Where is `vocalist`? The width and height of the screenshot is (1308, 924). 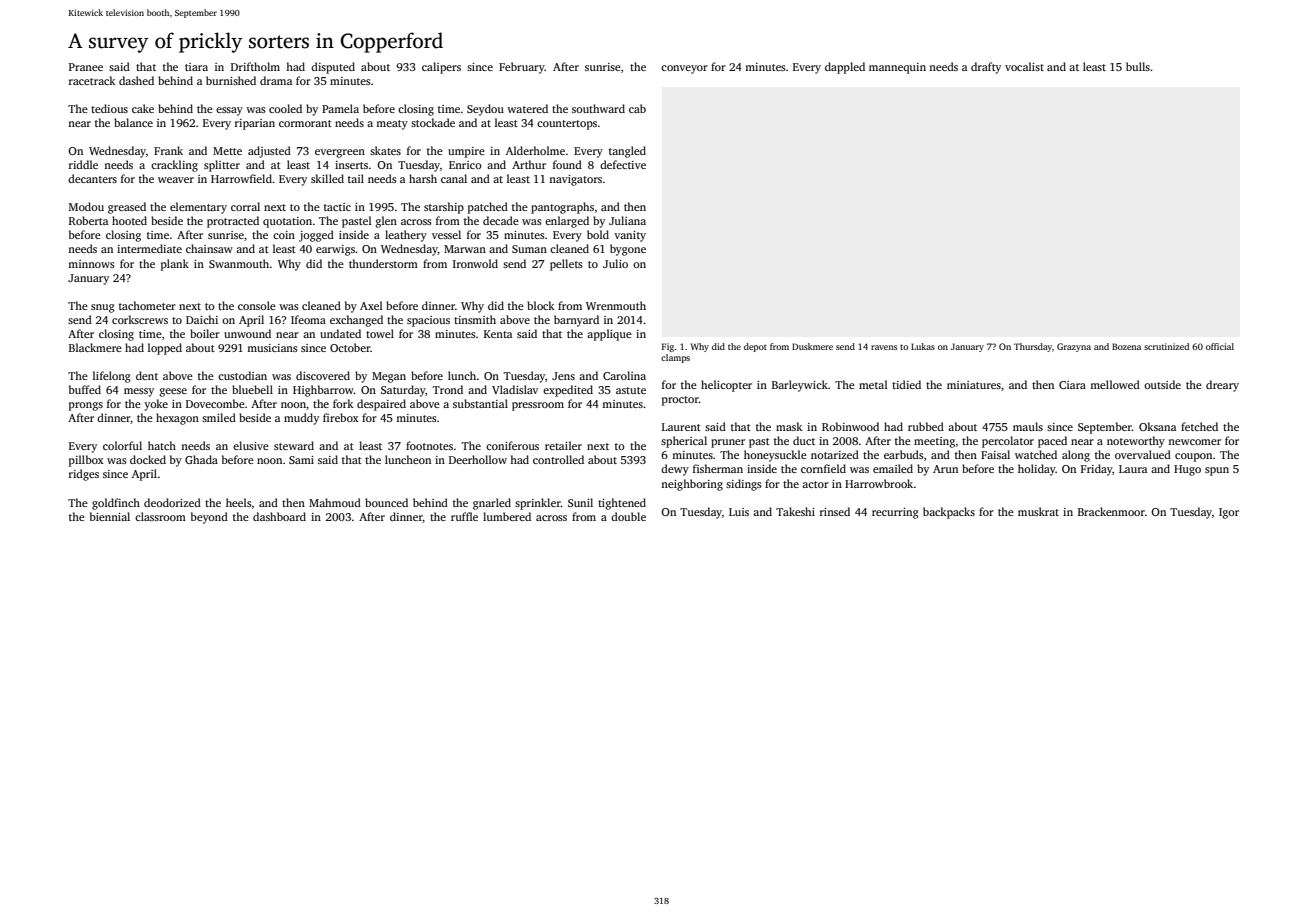 vocalist is located at coordinates (1024, 66).
